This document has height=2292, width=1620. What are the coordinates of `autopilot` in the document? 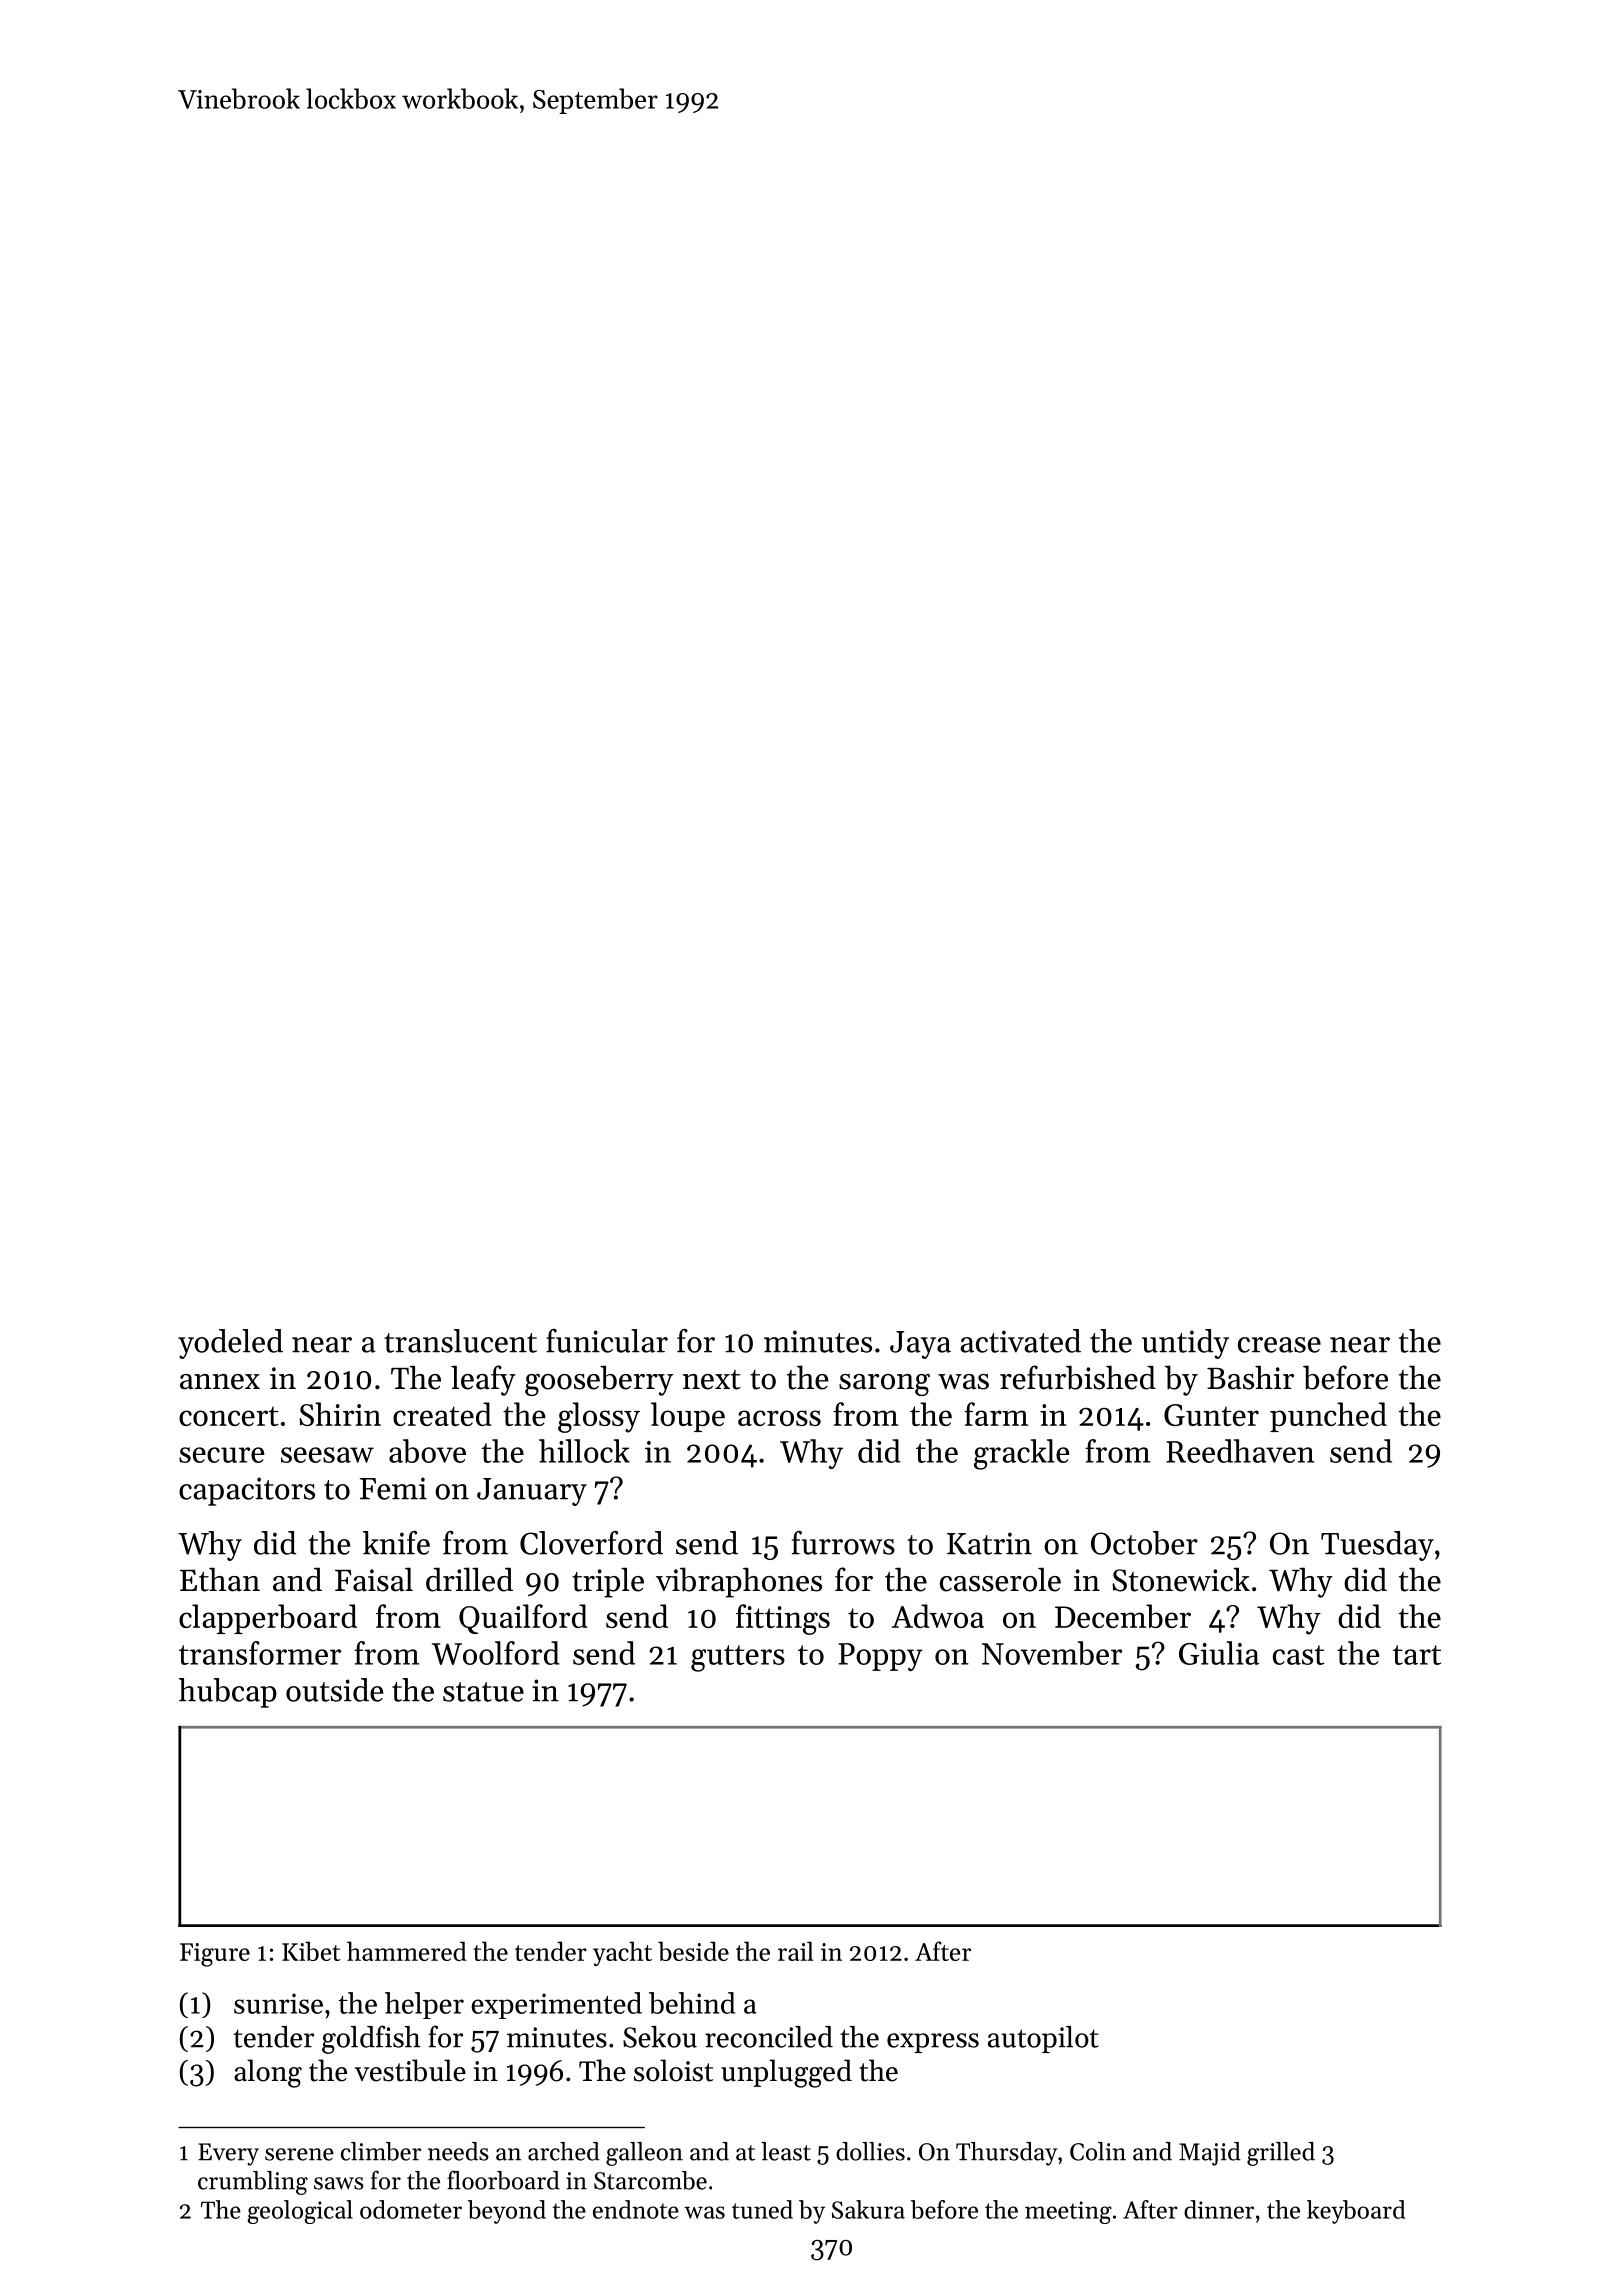 It's located at (1043, 2039).
